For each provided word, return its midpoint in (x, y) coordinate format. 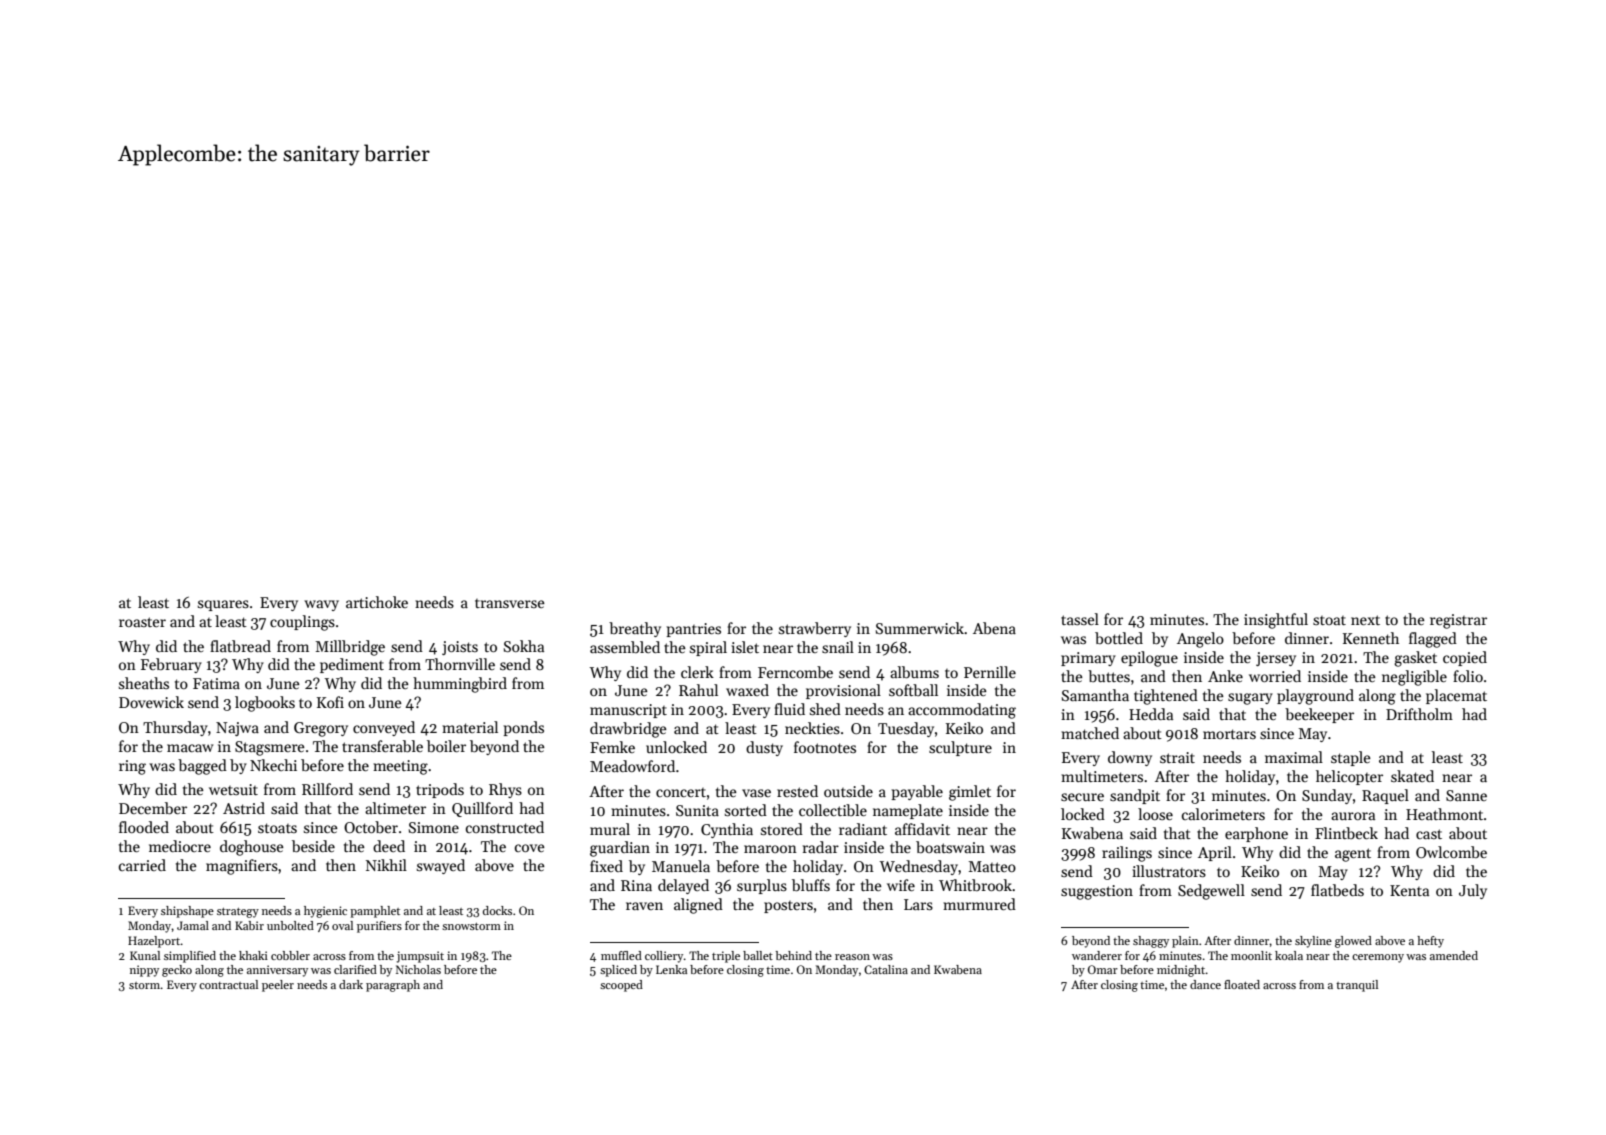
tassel (1080, 619)
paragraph (393, 986)
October (371, 827)
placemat (1456, 696)
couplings (302, 623)
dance (1205, 984)
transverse (510, 603)
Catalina (886, 969)
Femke (612, 747)
